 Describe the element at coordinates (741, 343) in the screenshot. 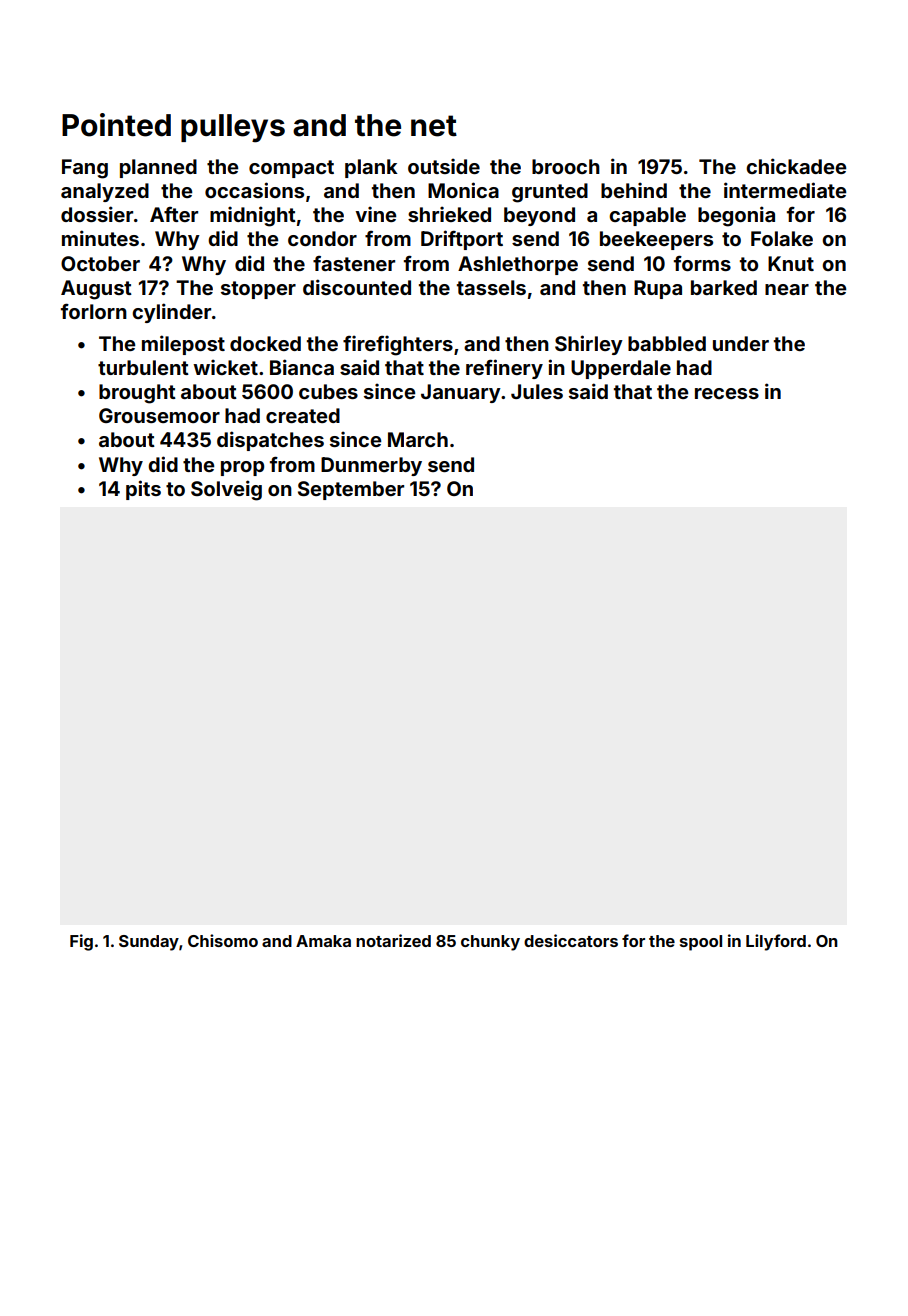

I see `under` at that location.
